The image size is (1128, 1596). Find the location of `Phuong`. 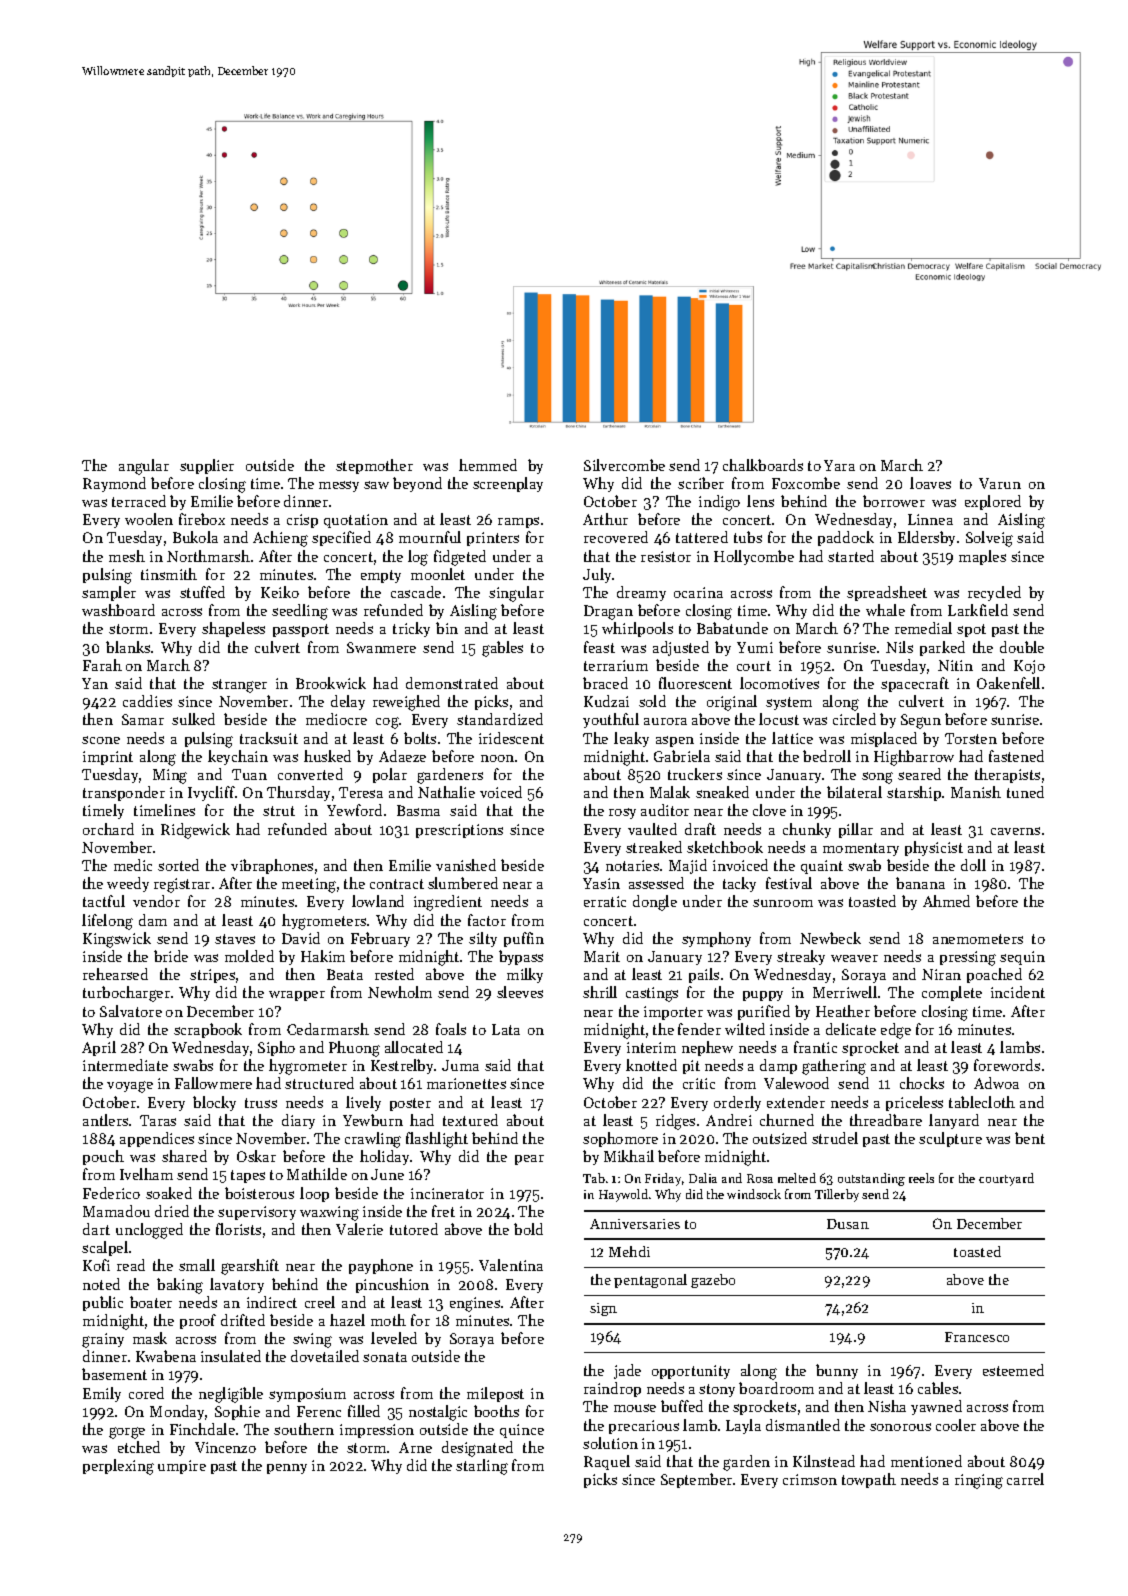

Phuong is located at coordinates (354, 1049).
